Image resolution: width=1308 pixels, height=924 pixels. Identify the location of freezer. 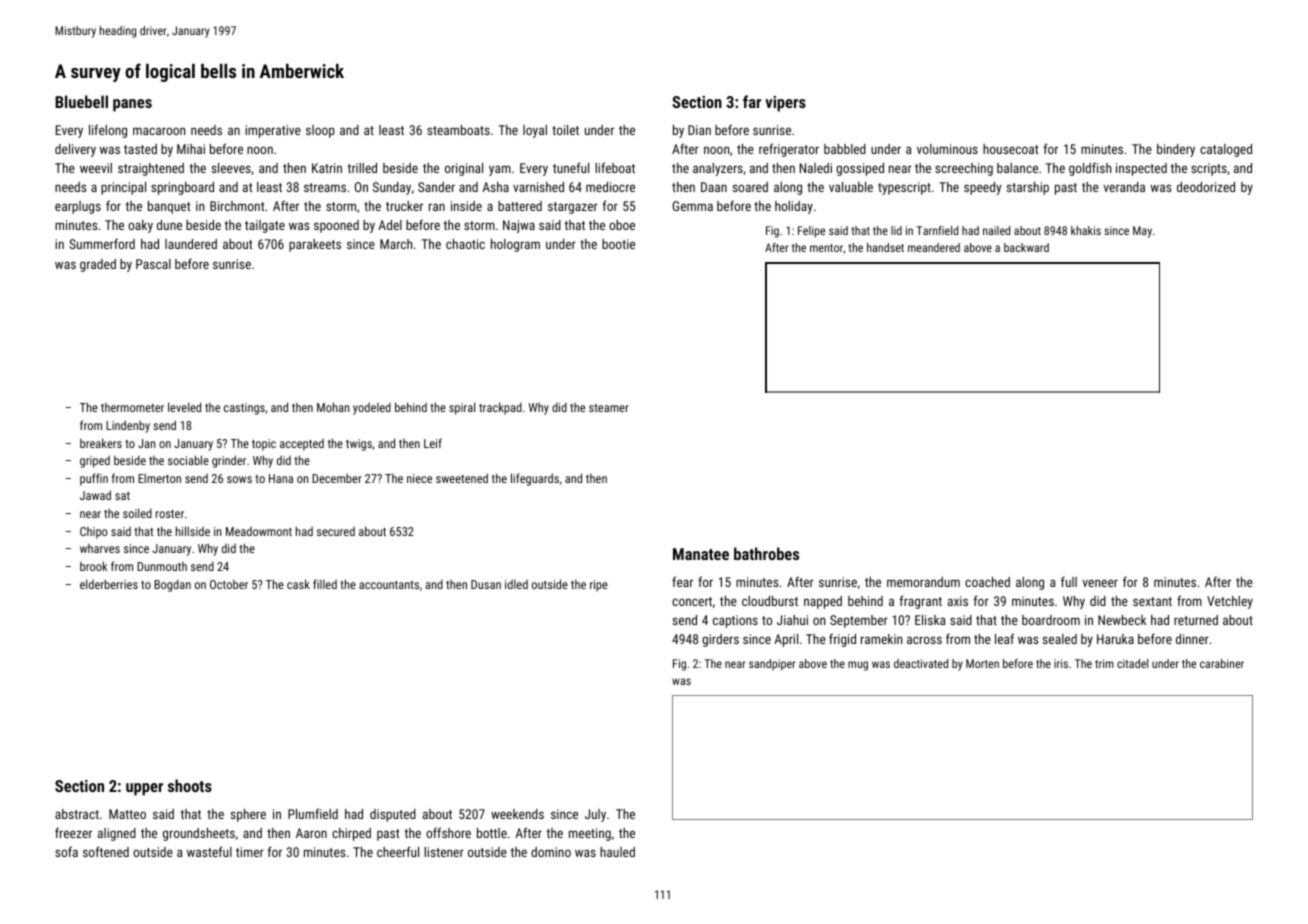
(73, 832).
